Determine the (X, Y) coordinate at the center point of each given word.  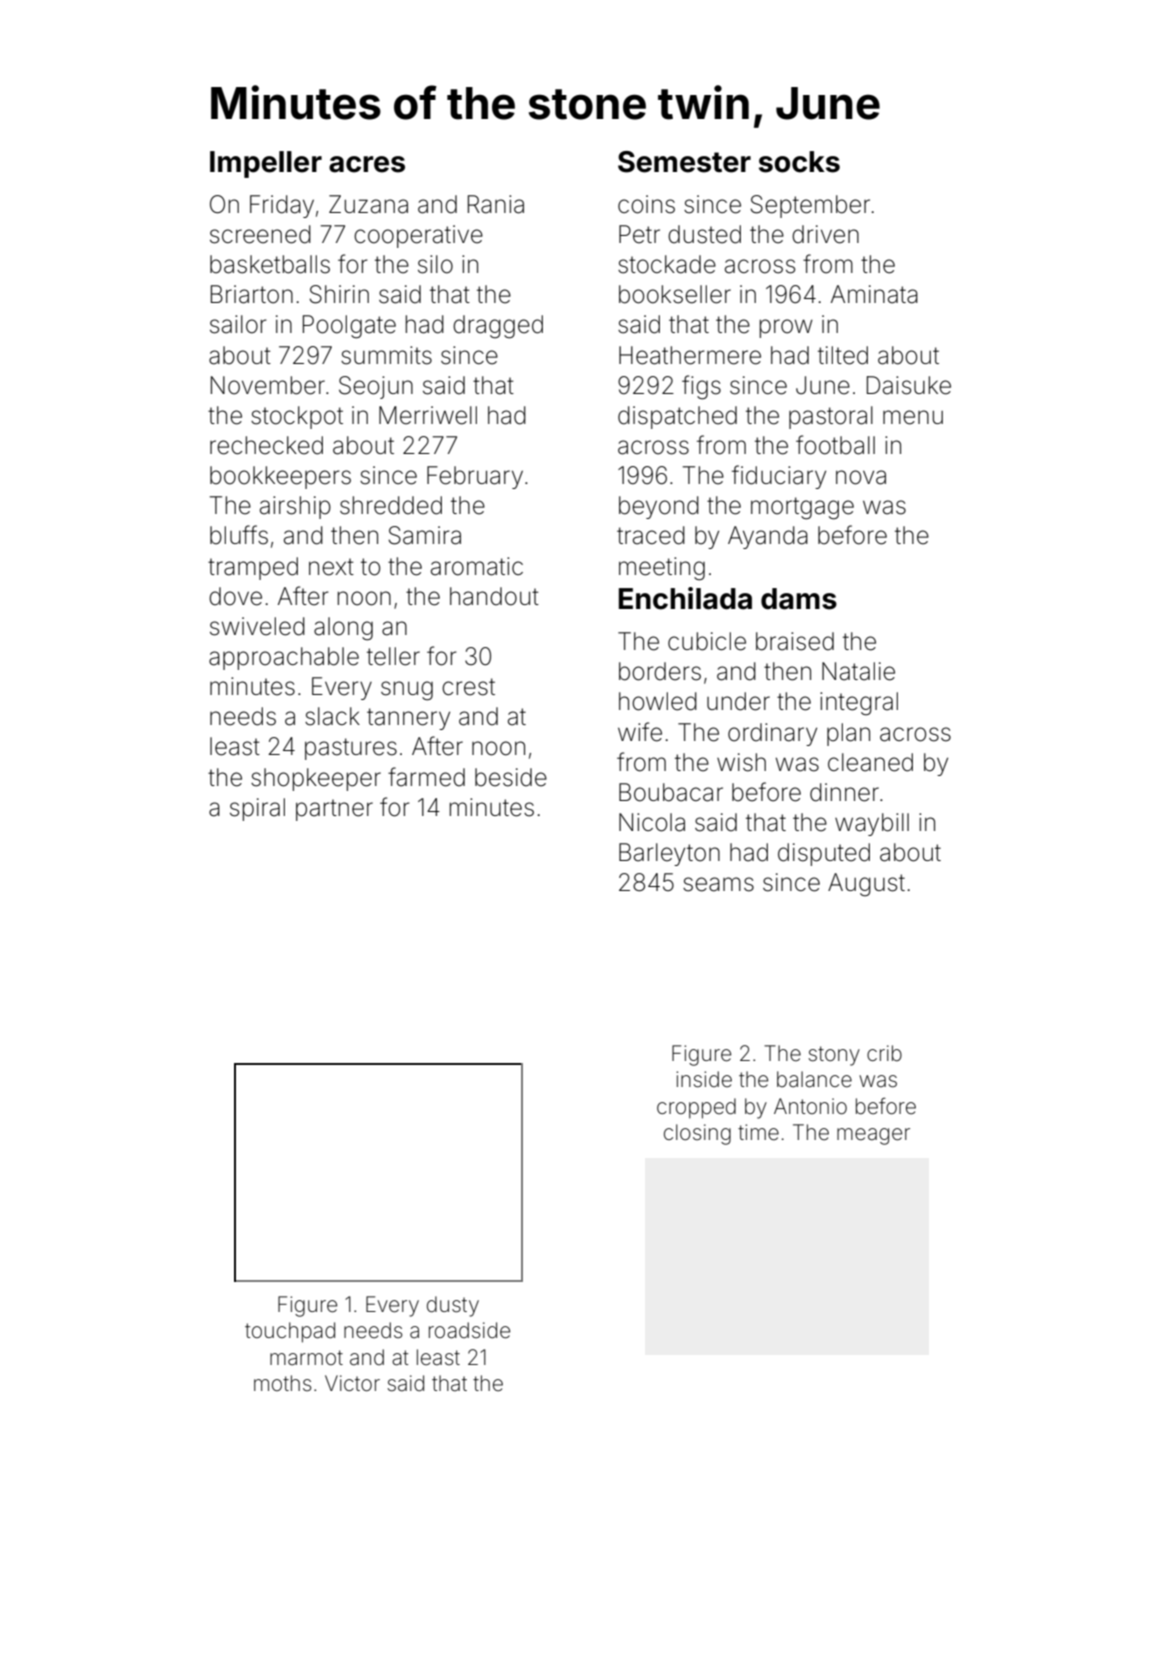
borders (660, 671)
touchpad (290, 1332)
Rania (496, 204)
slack (332, 716)
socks (799, 162)
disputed (824, 854)
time (758, 1132)
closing (697, 1134)
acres (367, 164)
